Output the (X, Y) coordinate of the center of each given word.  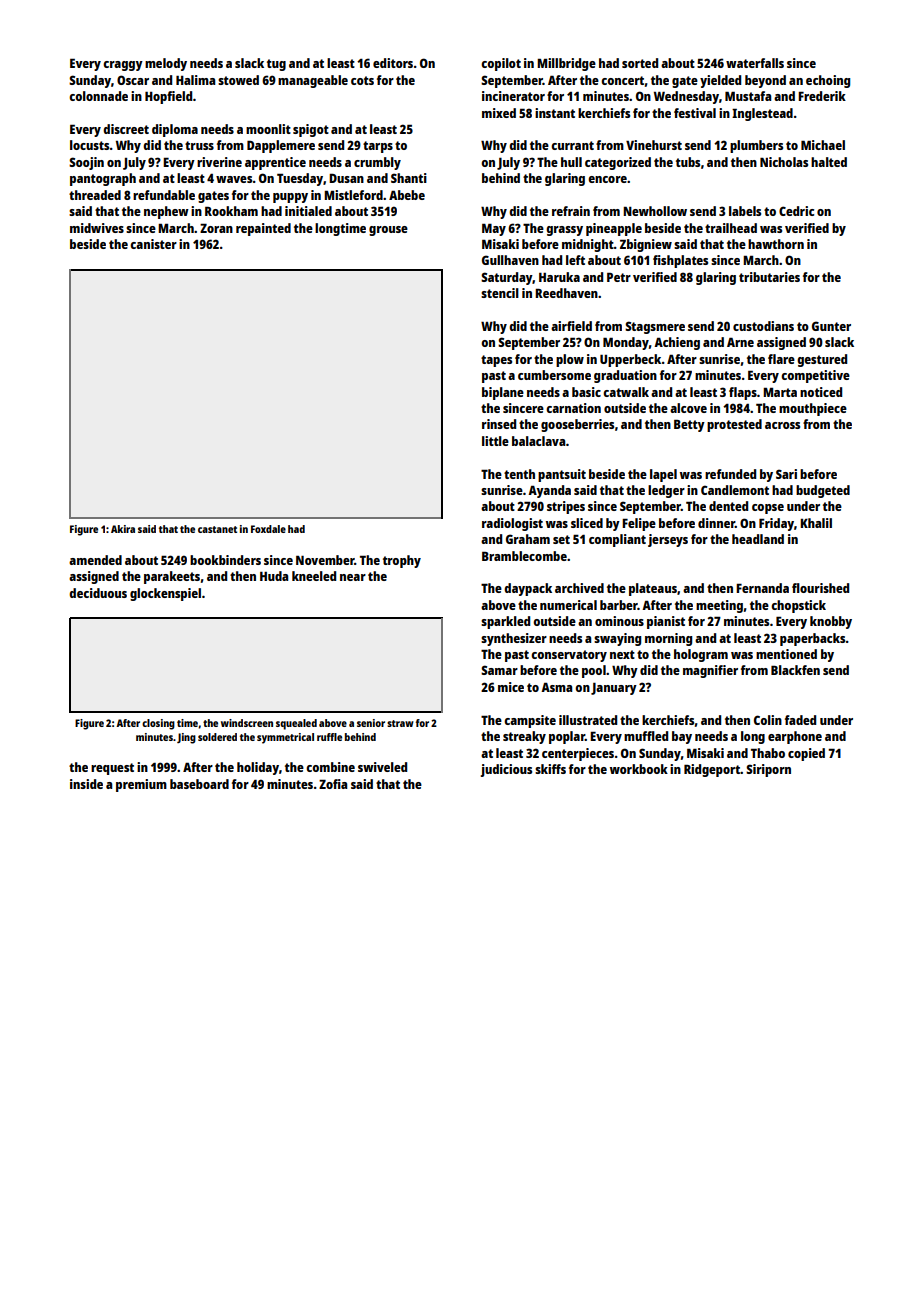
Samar (499, 670)
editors (393, 63)
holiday (258, 768)
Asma (556, 687)
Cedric (796, 211)
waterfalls (755, 63)
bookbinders (225, 560)
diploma (175, 130)
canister (153, 244)
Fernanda (762, 588)
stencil (500, 293)
